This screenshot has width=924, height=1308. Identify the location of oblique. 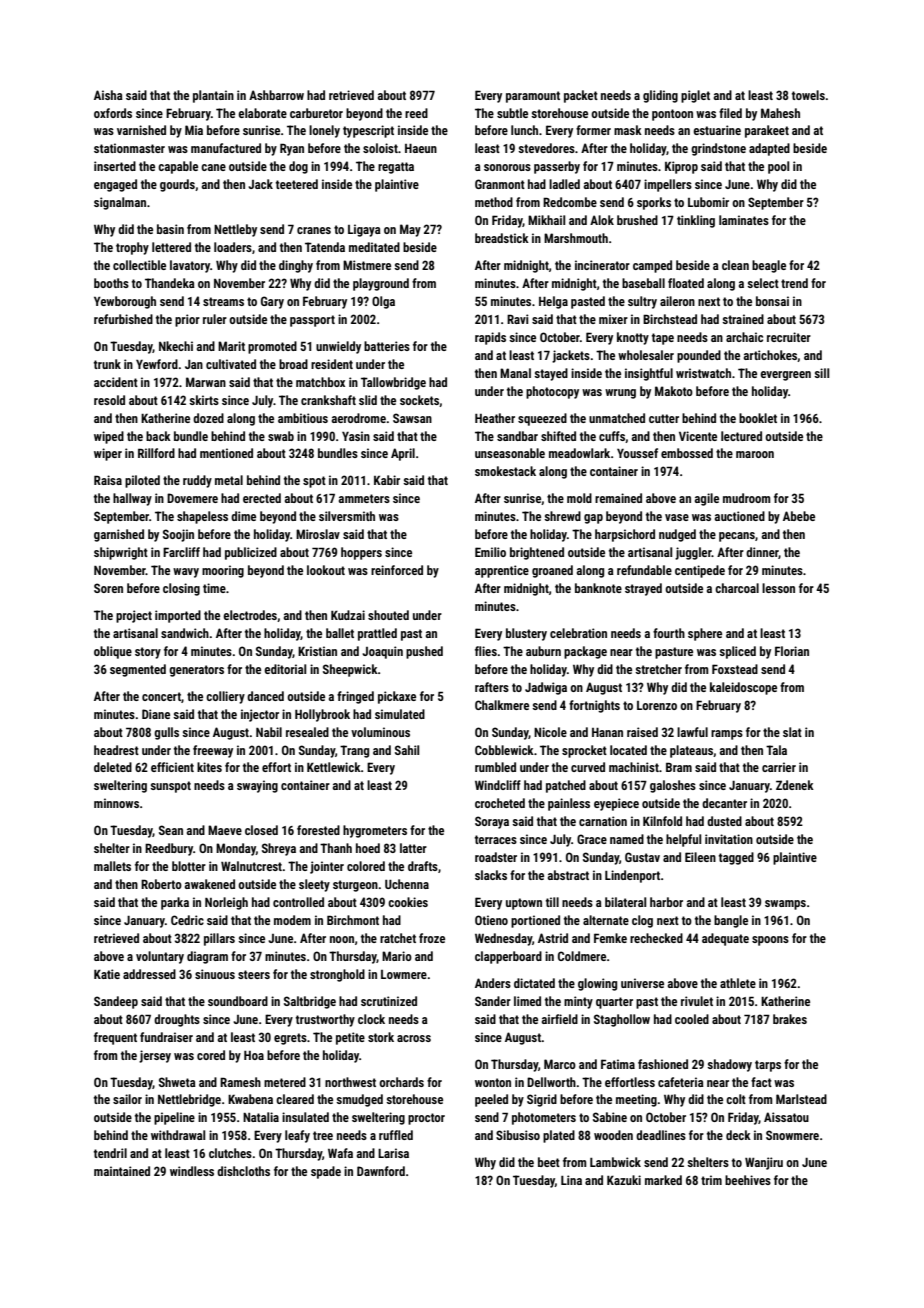
(113, 652).
